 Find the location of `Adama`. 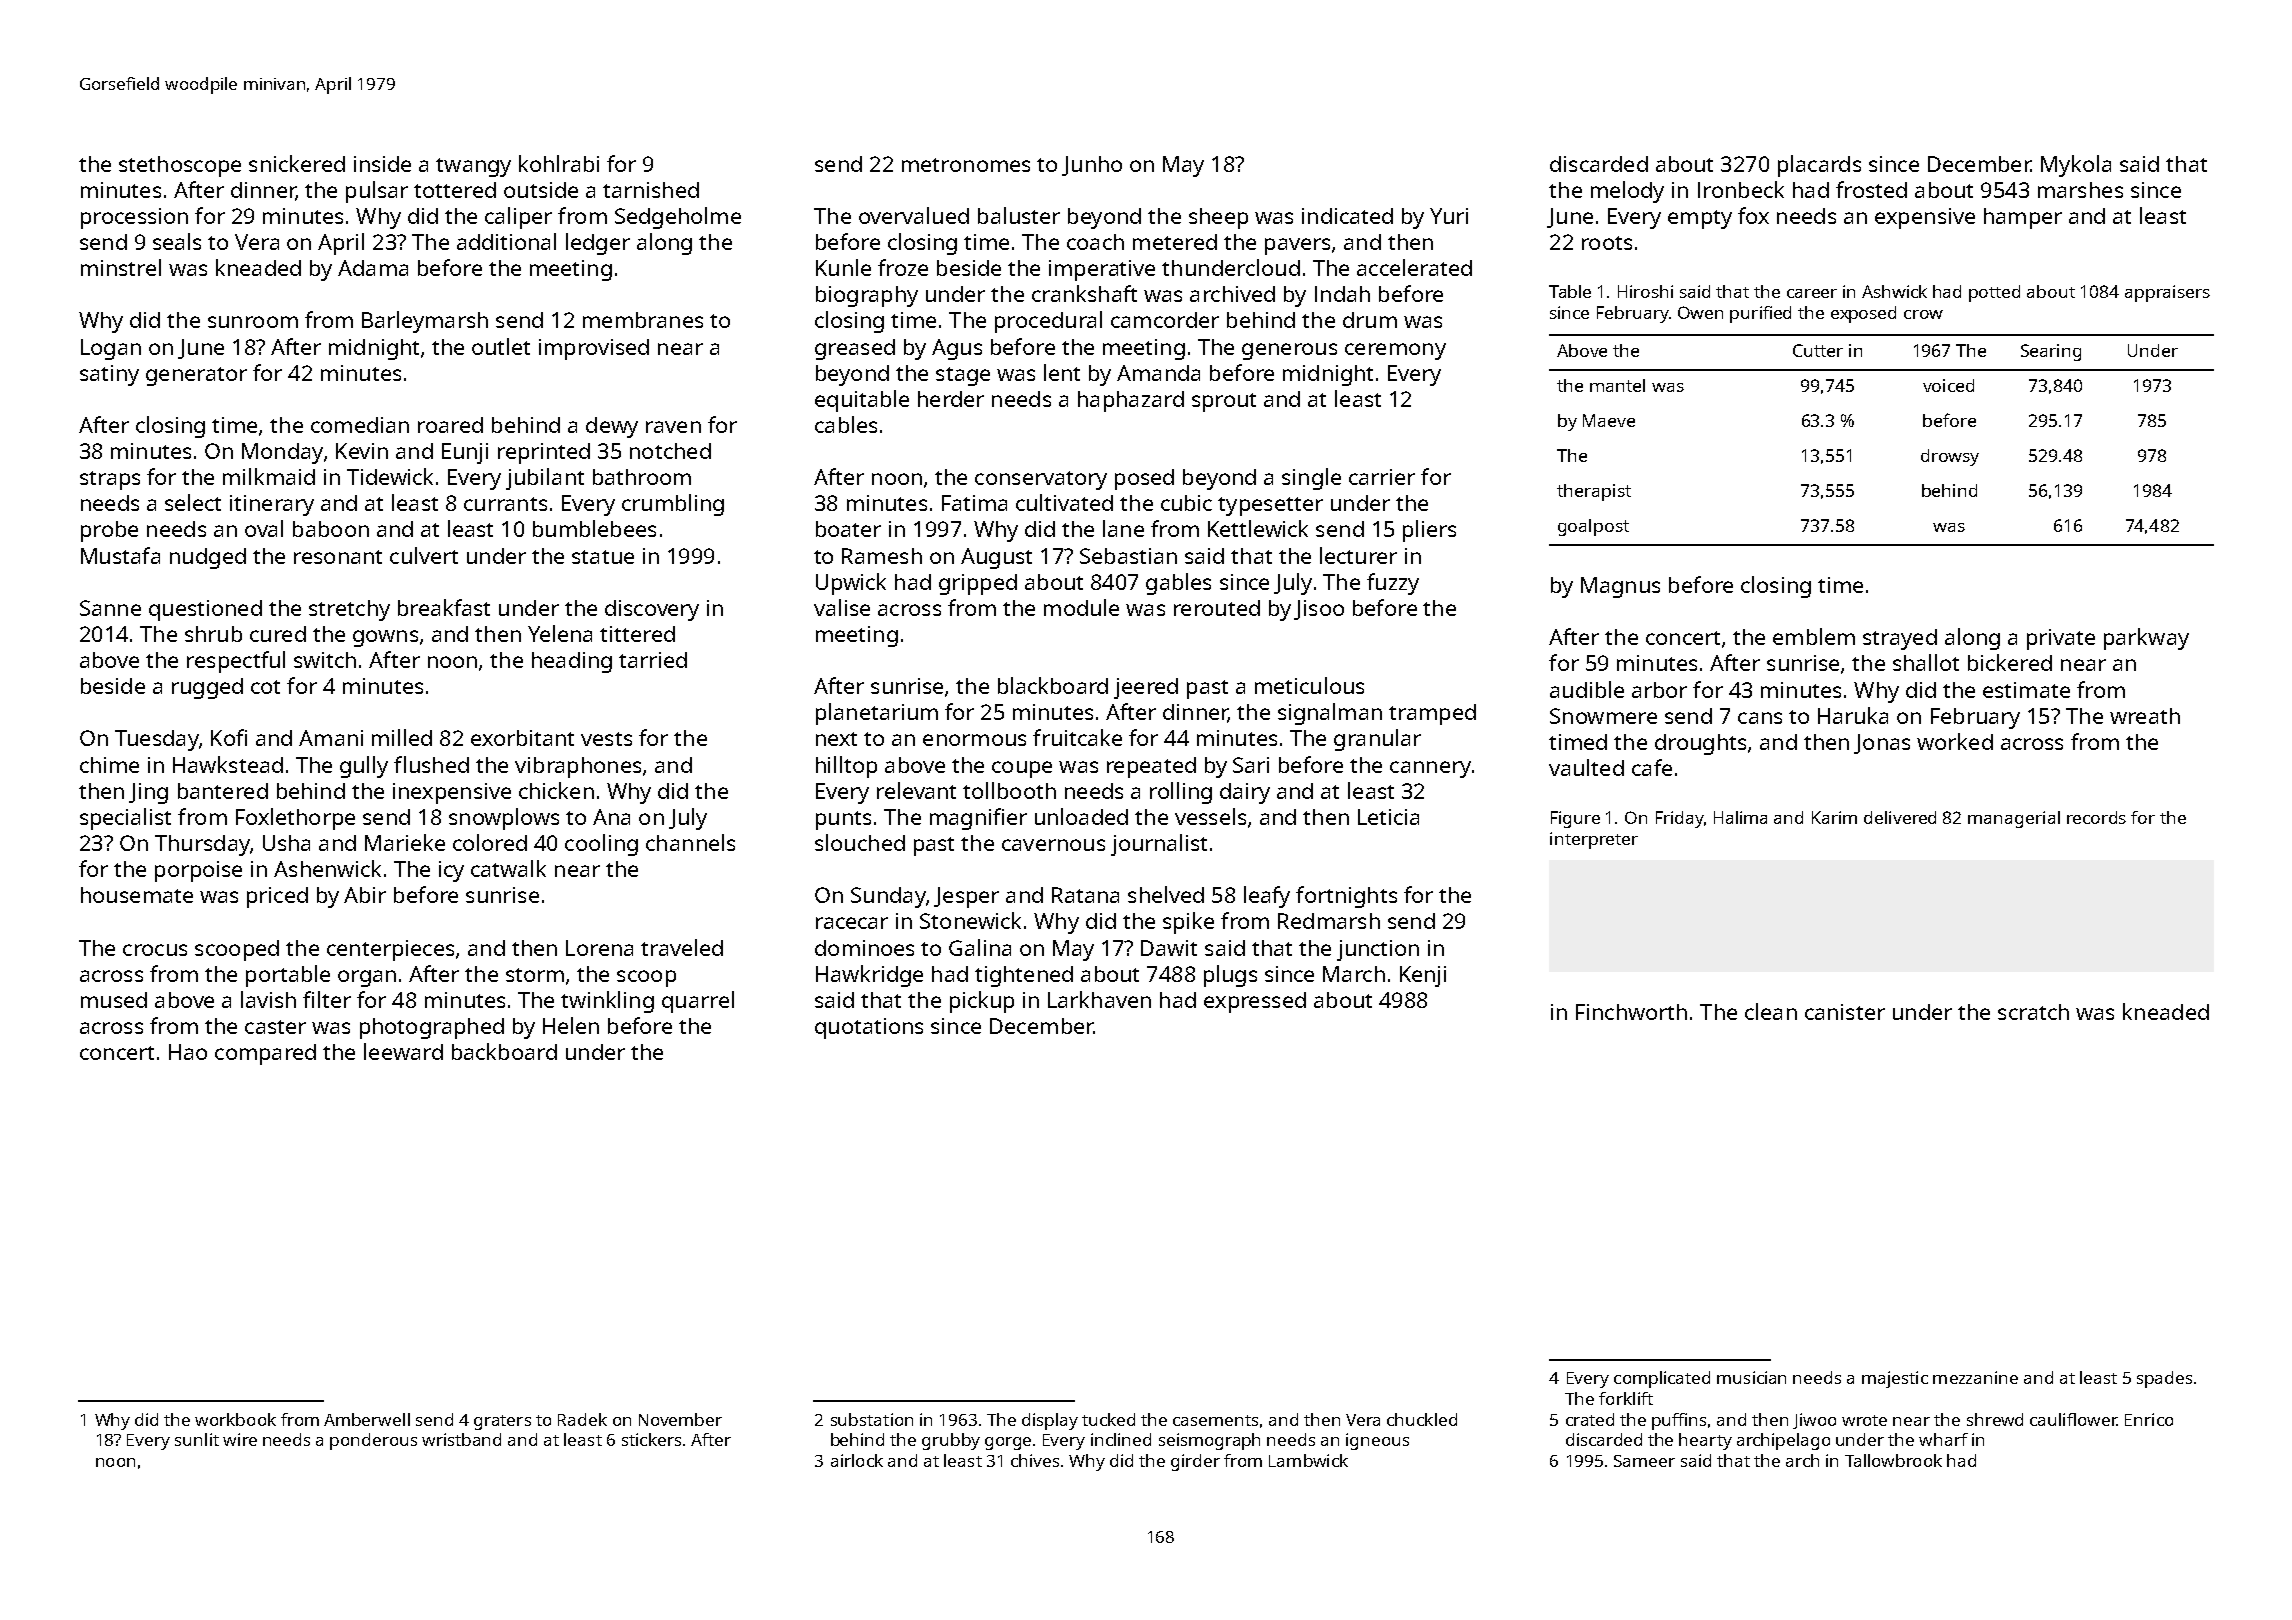

Adama is located at coordinates (373, 268).
